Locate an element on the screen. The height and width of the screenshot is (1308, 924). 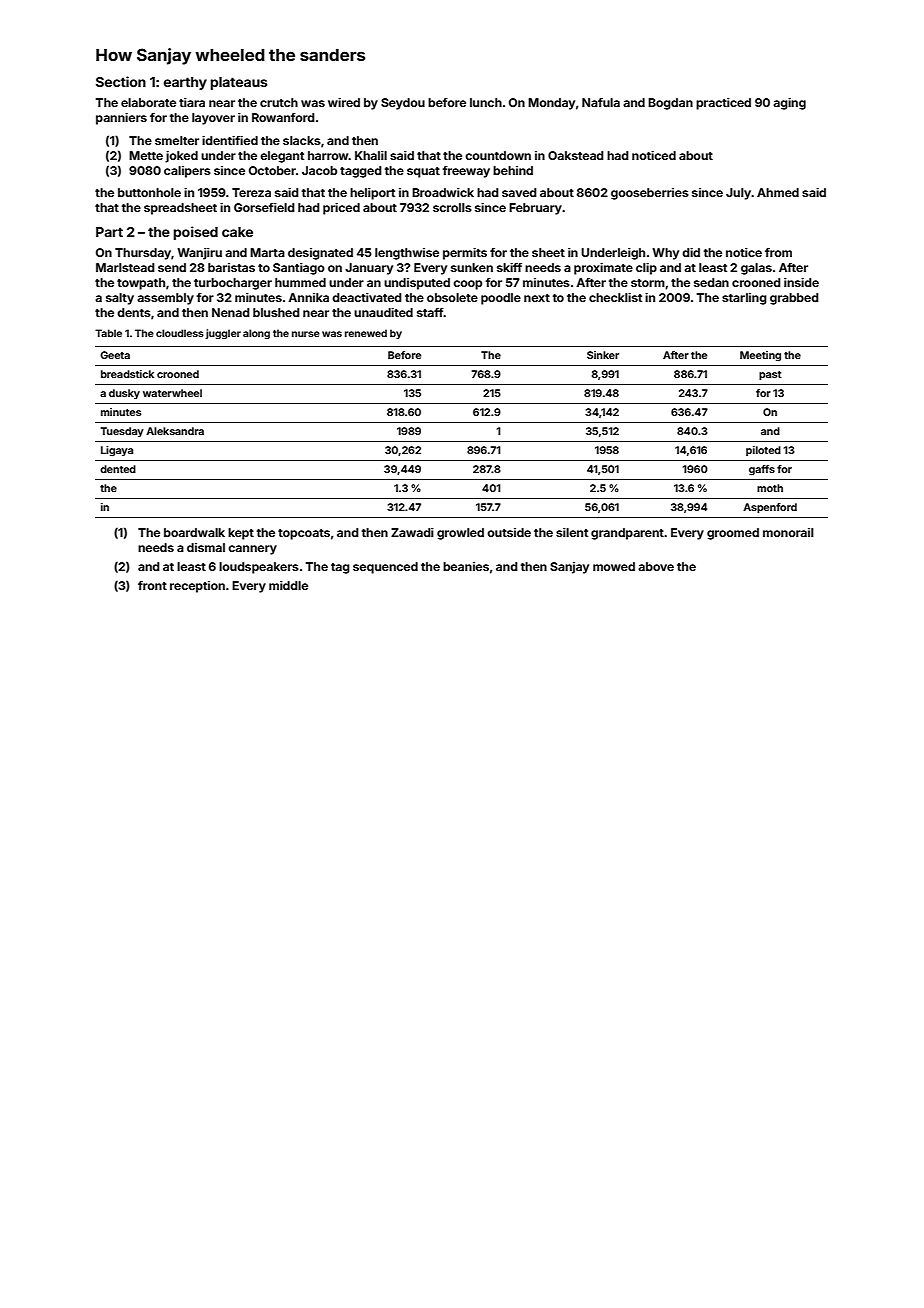
Aleksandra is located at coordinates (175, 431).
